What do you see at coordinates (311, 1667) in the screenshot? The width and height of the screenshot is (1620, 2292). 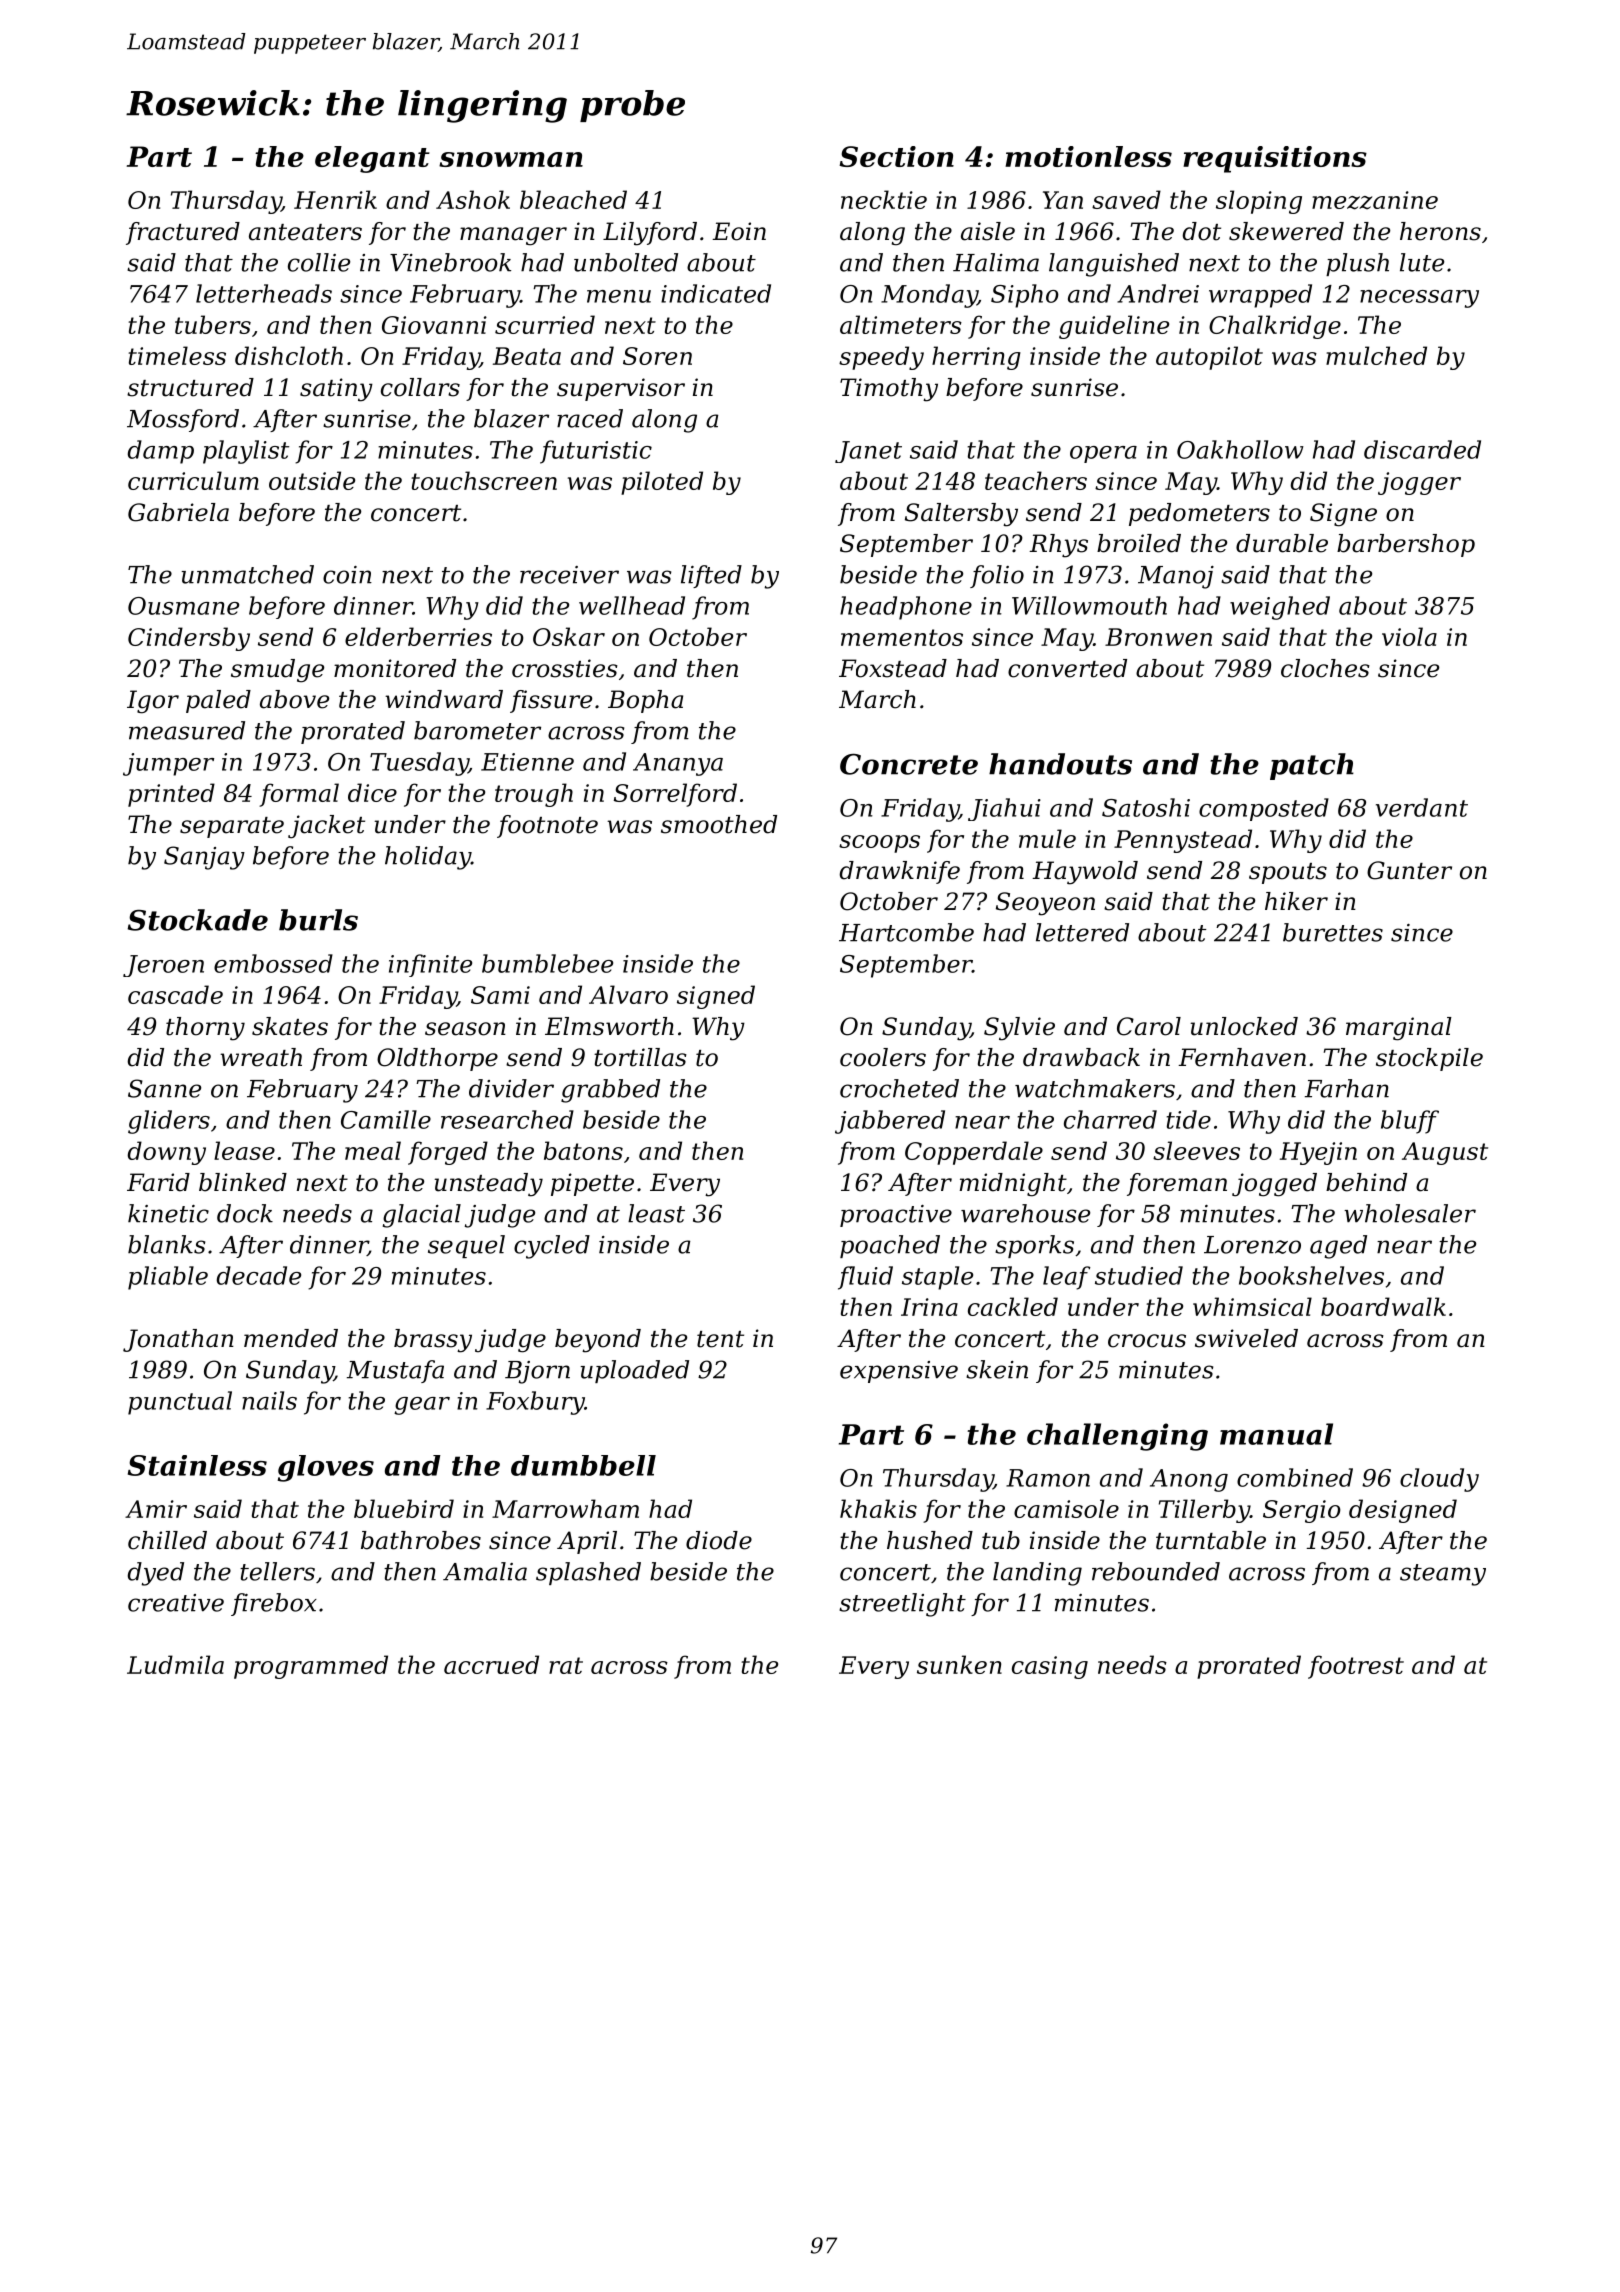 I see `programmed` at bounding box center [311, 1667].
